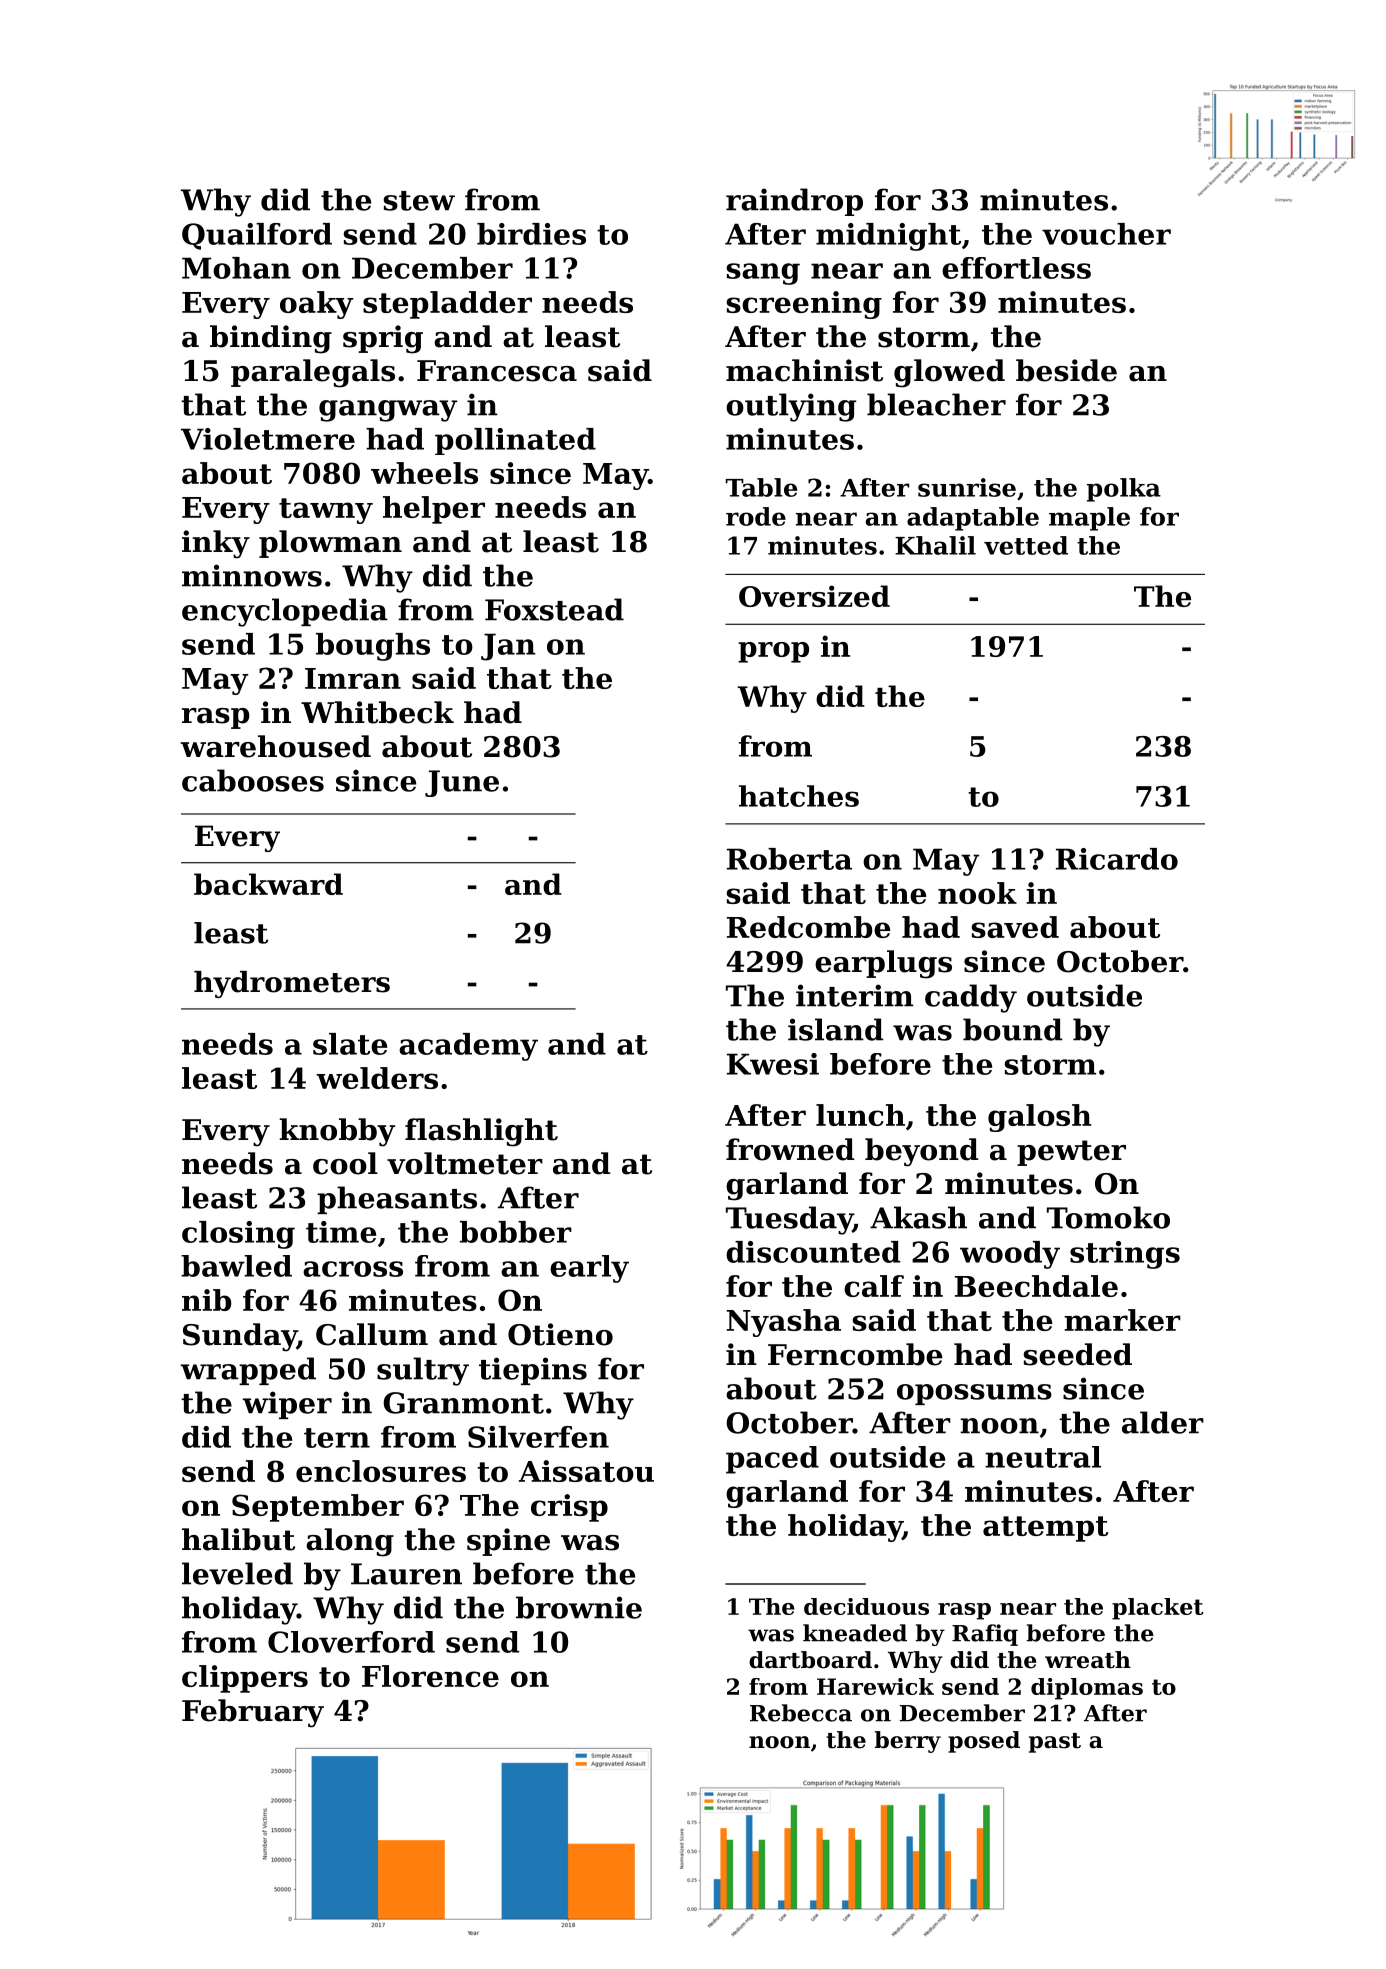 This screenshot has height=1969, width=1386. What do you see at coordinates (763, 274) in the screenshot?
I see `sang` at bounding box center [763, 274].
